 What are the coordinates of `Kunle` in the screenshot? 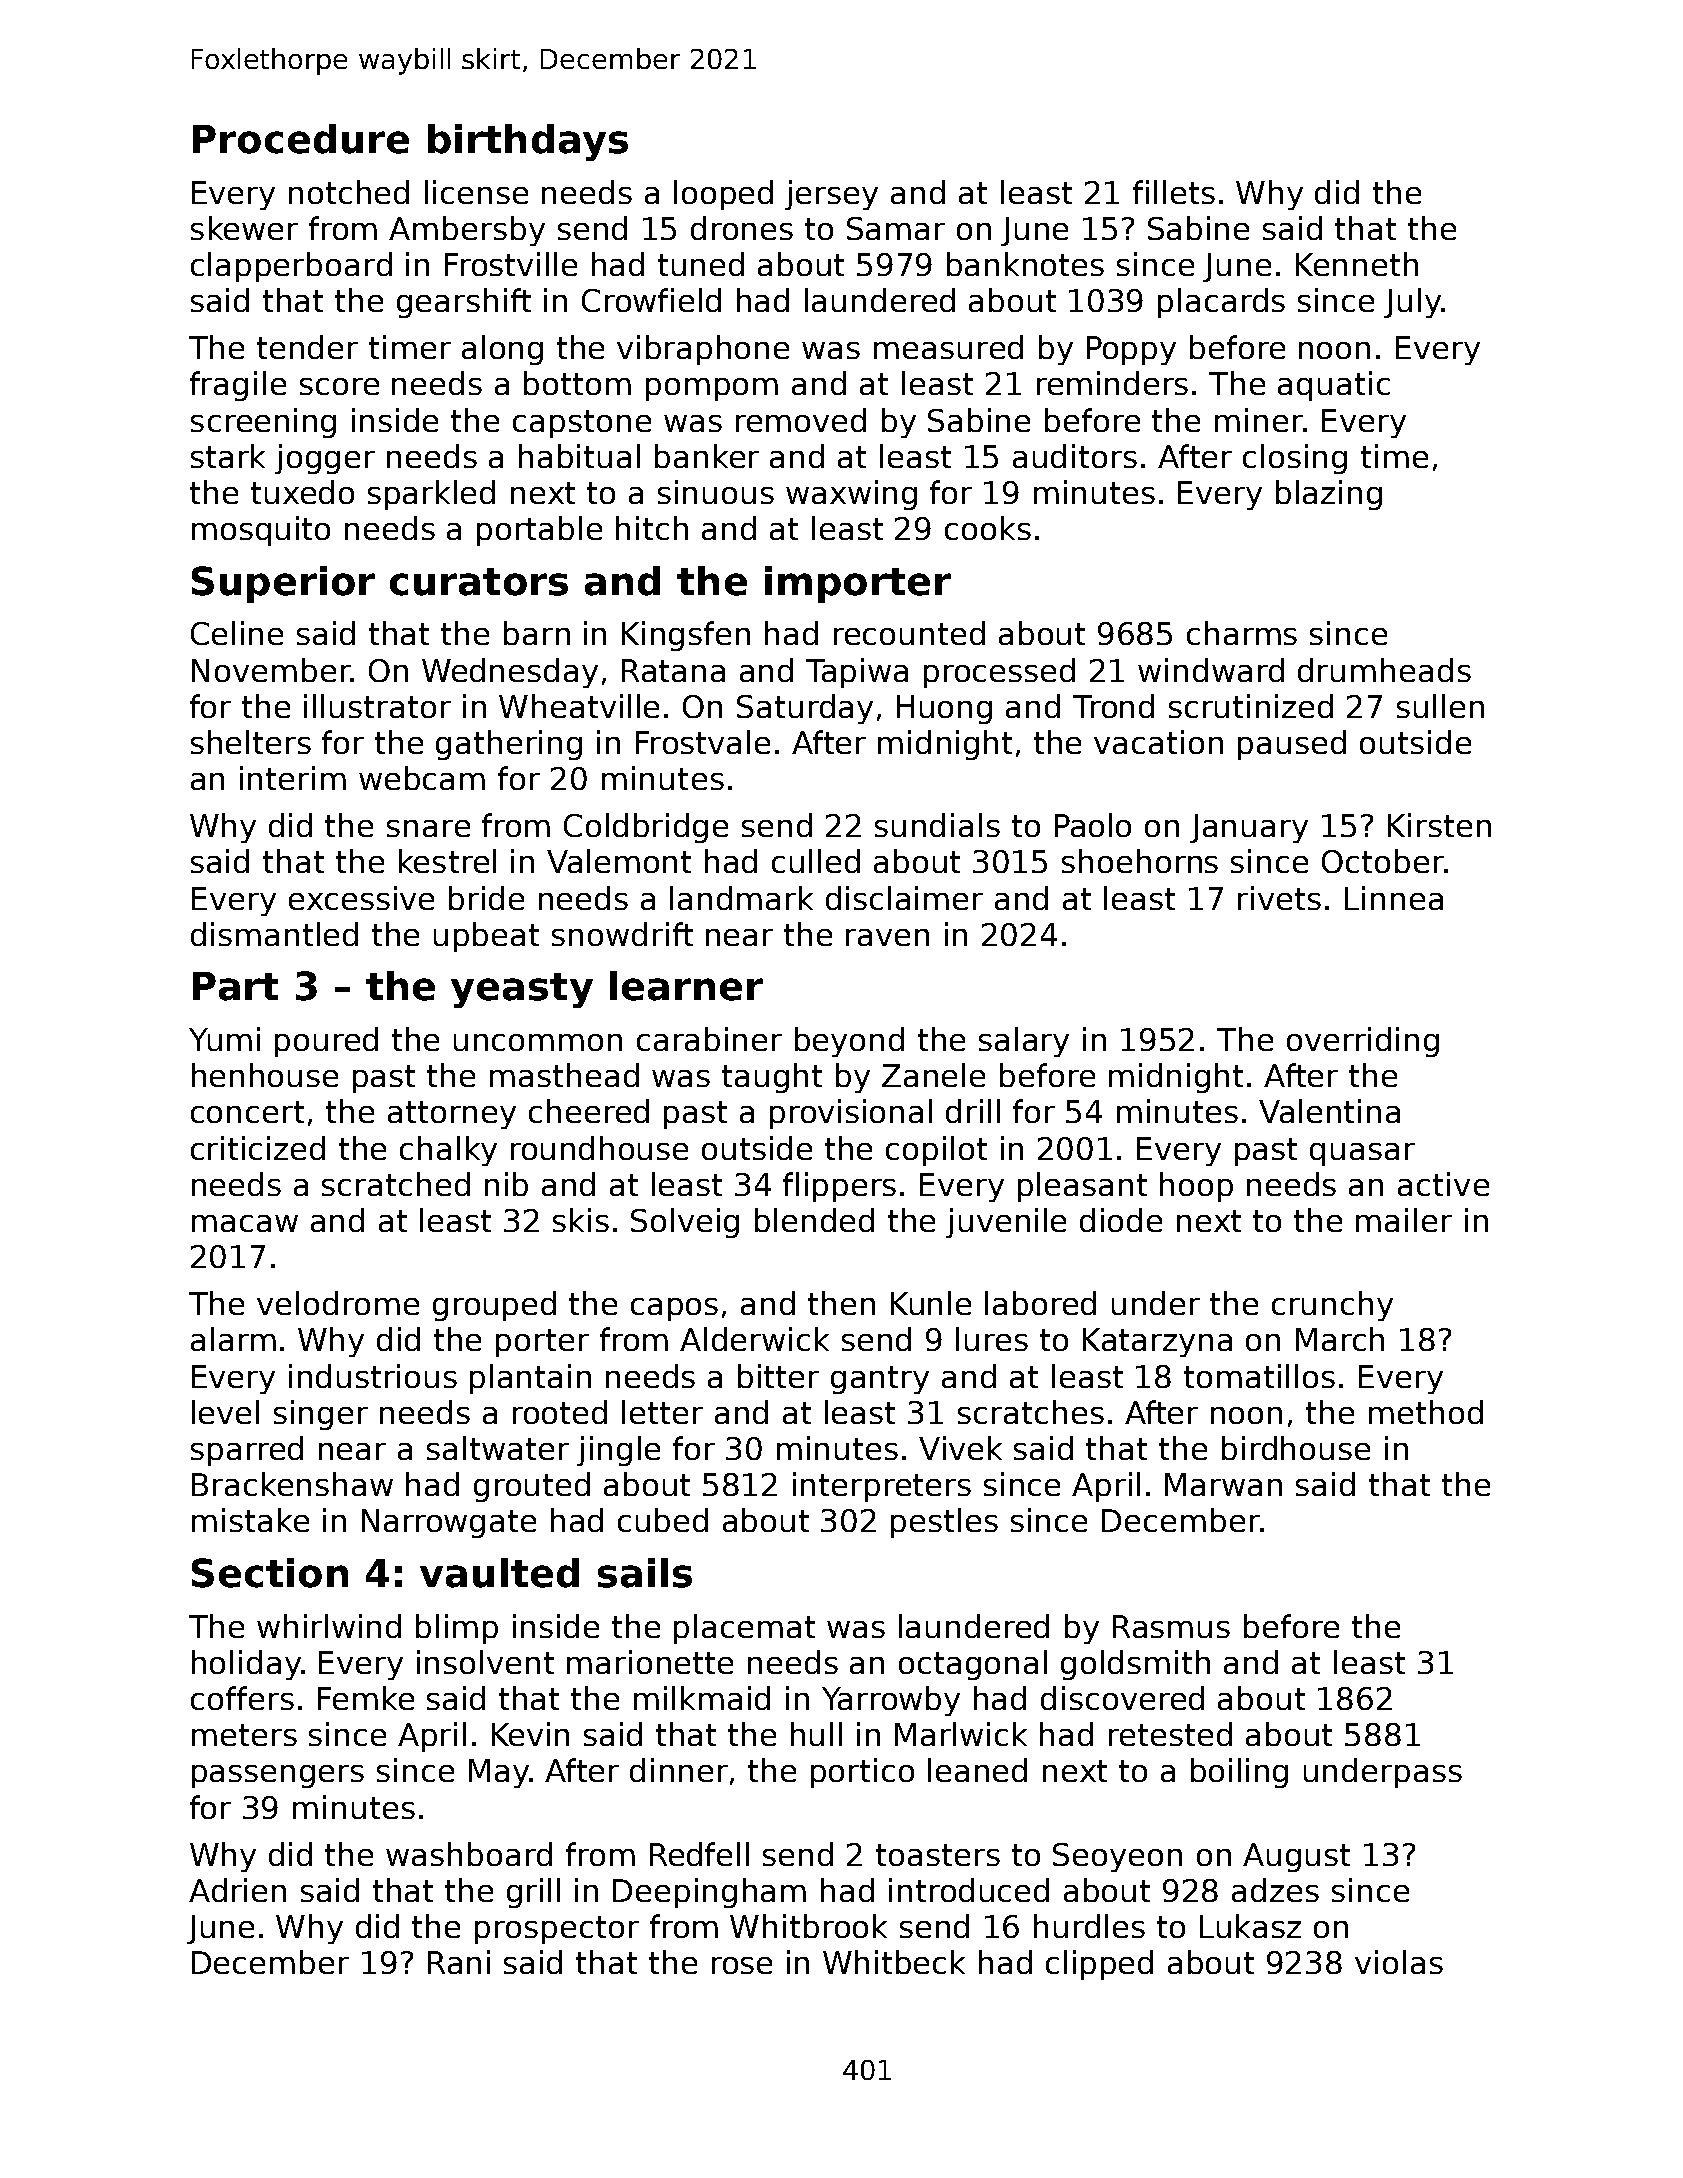 It's located at (931, 1303).
